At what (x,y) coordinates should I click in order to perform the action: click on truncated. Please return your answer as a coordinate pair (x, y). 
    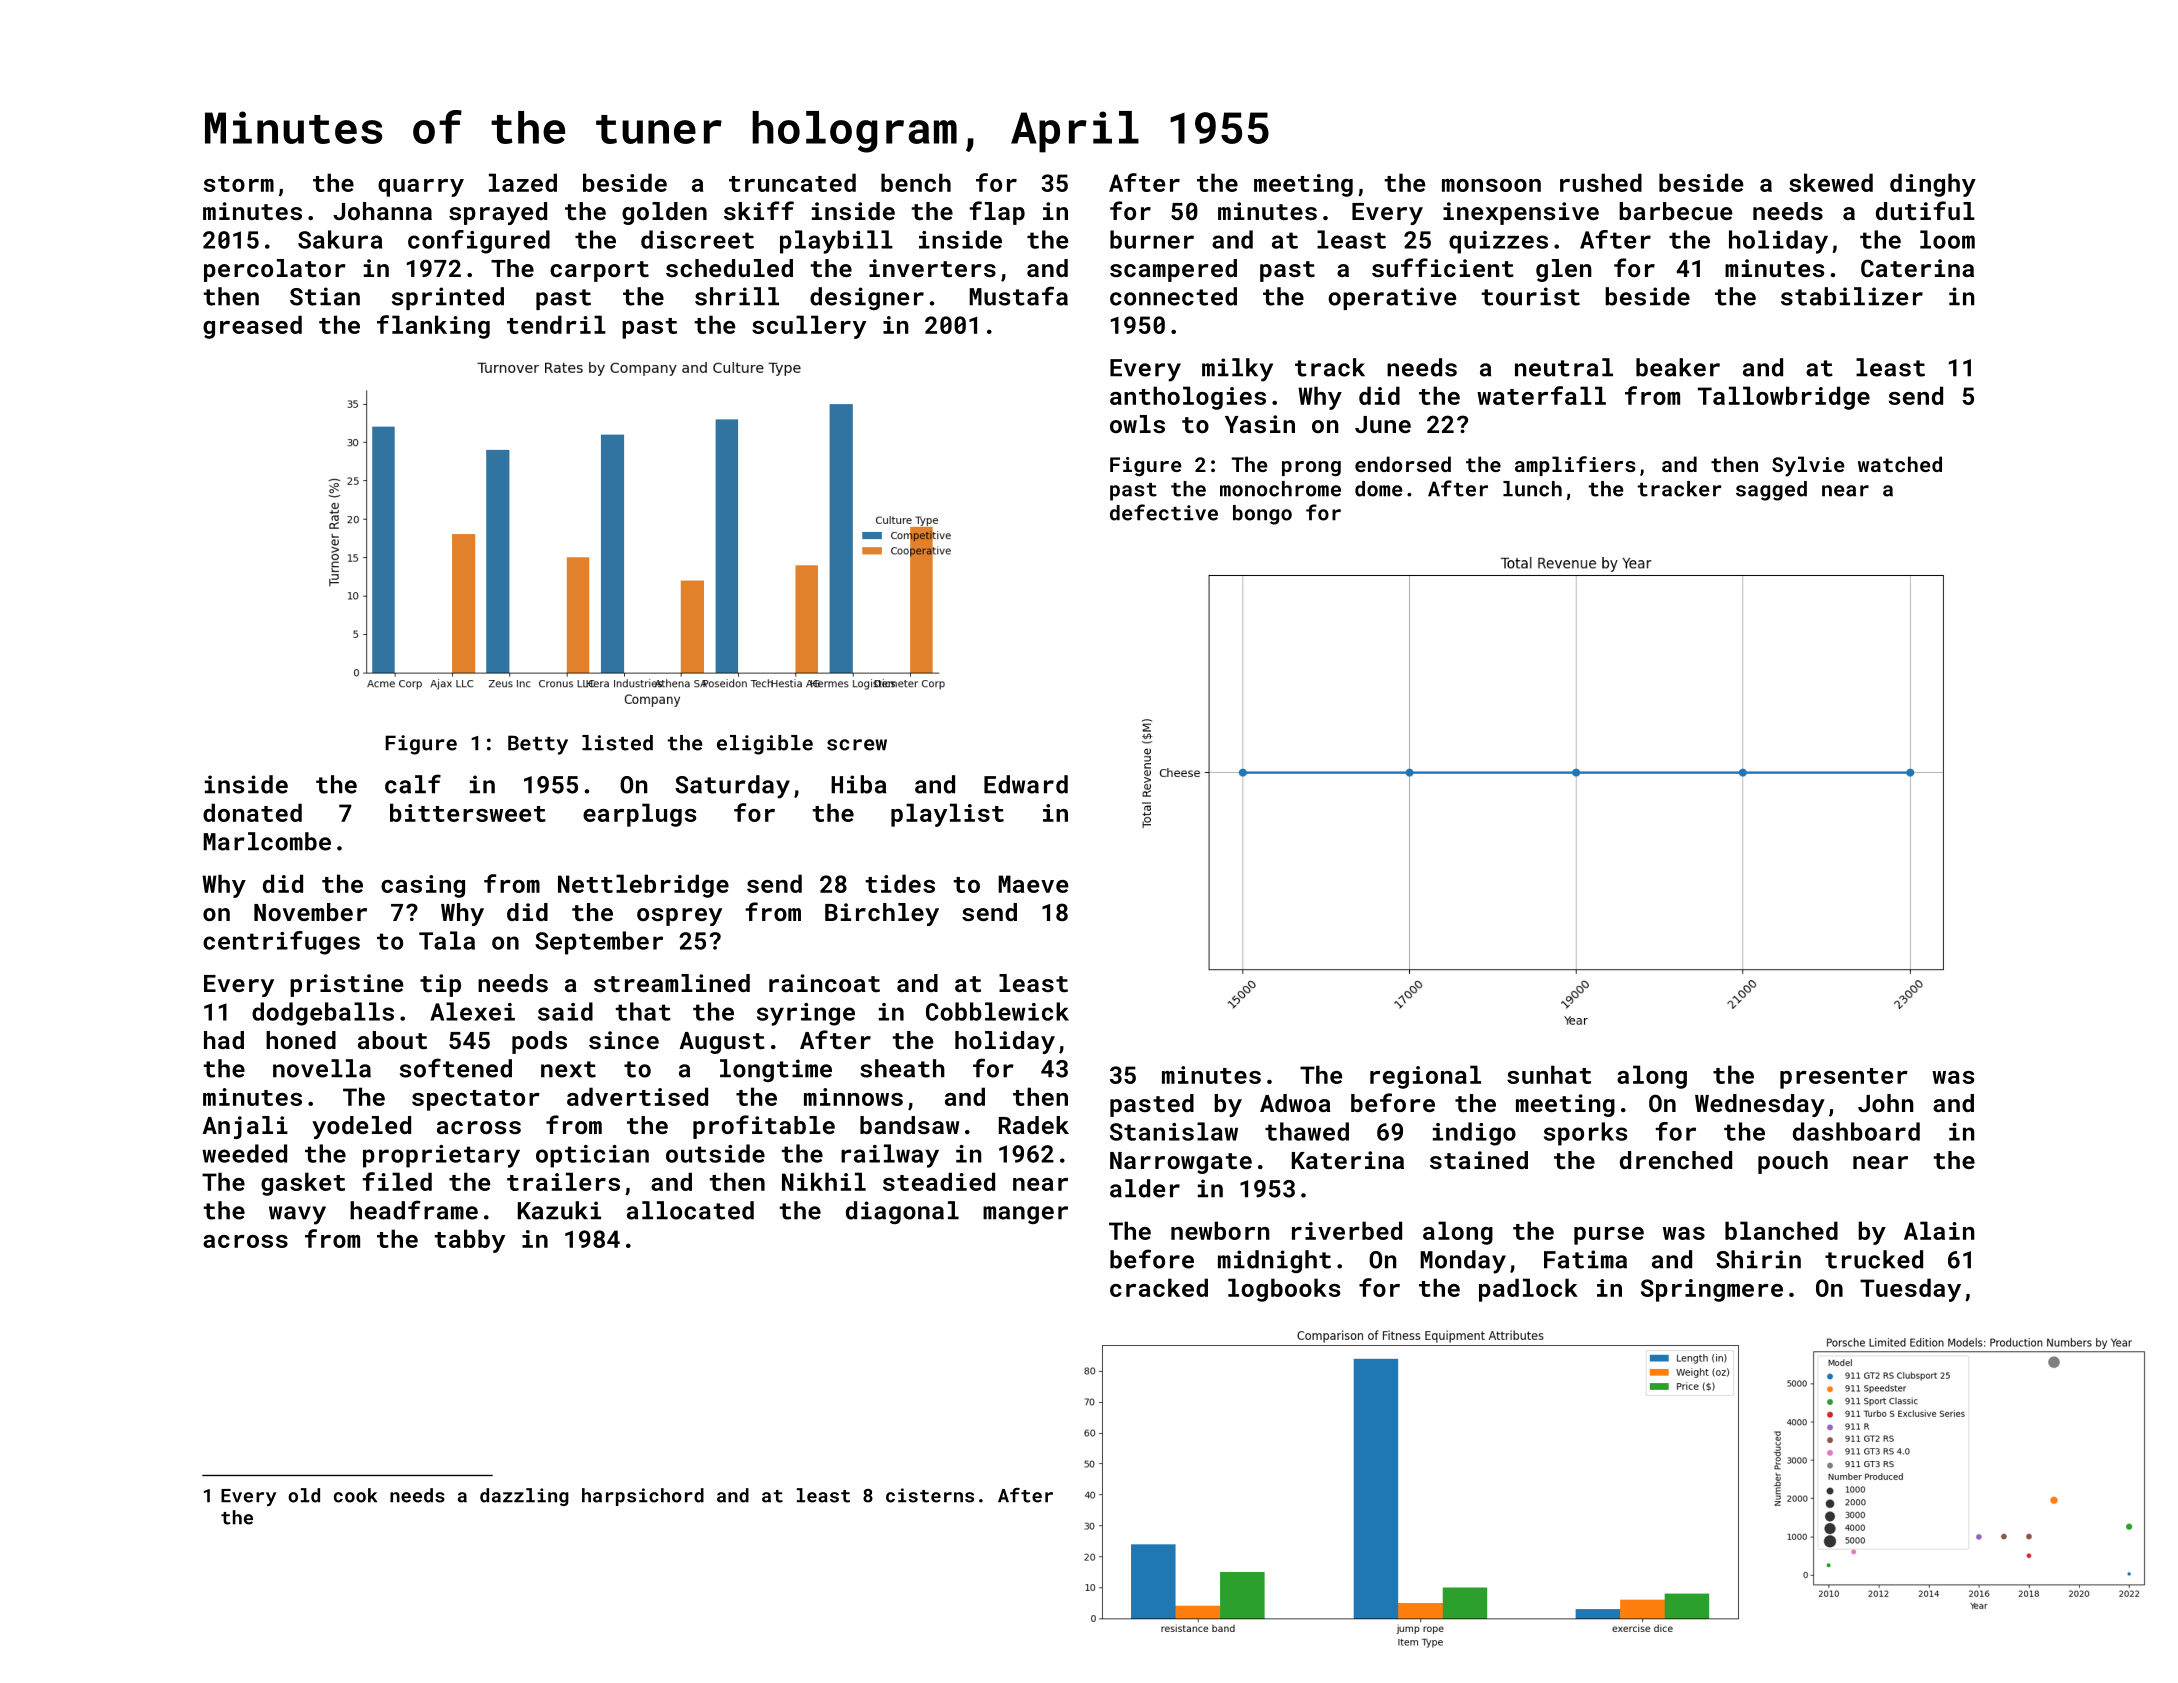
    Looking at the image, I should click on (792, 182).
